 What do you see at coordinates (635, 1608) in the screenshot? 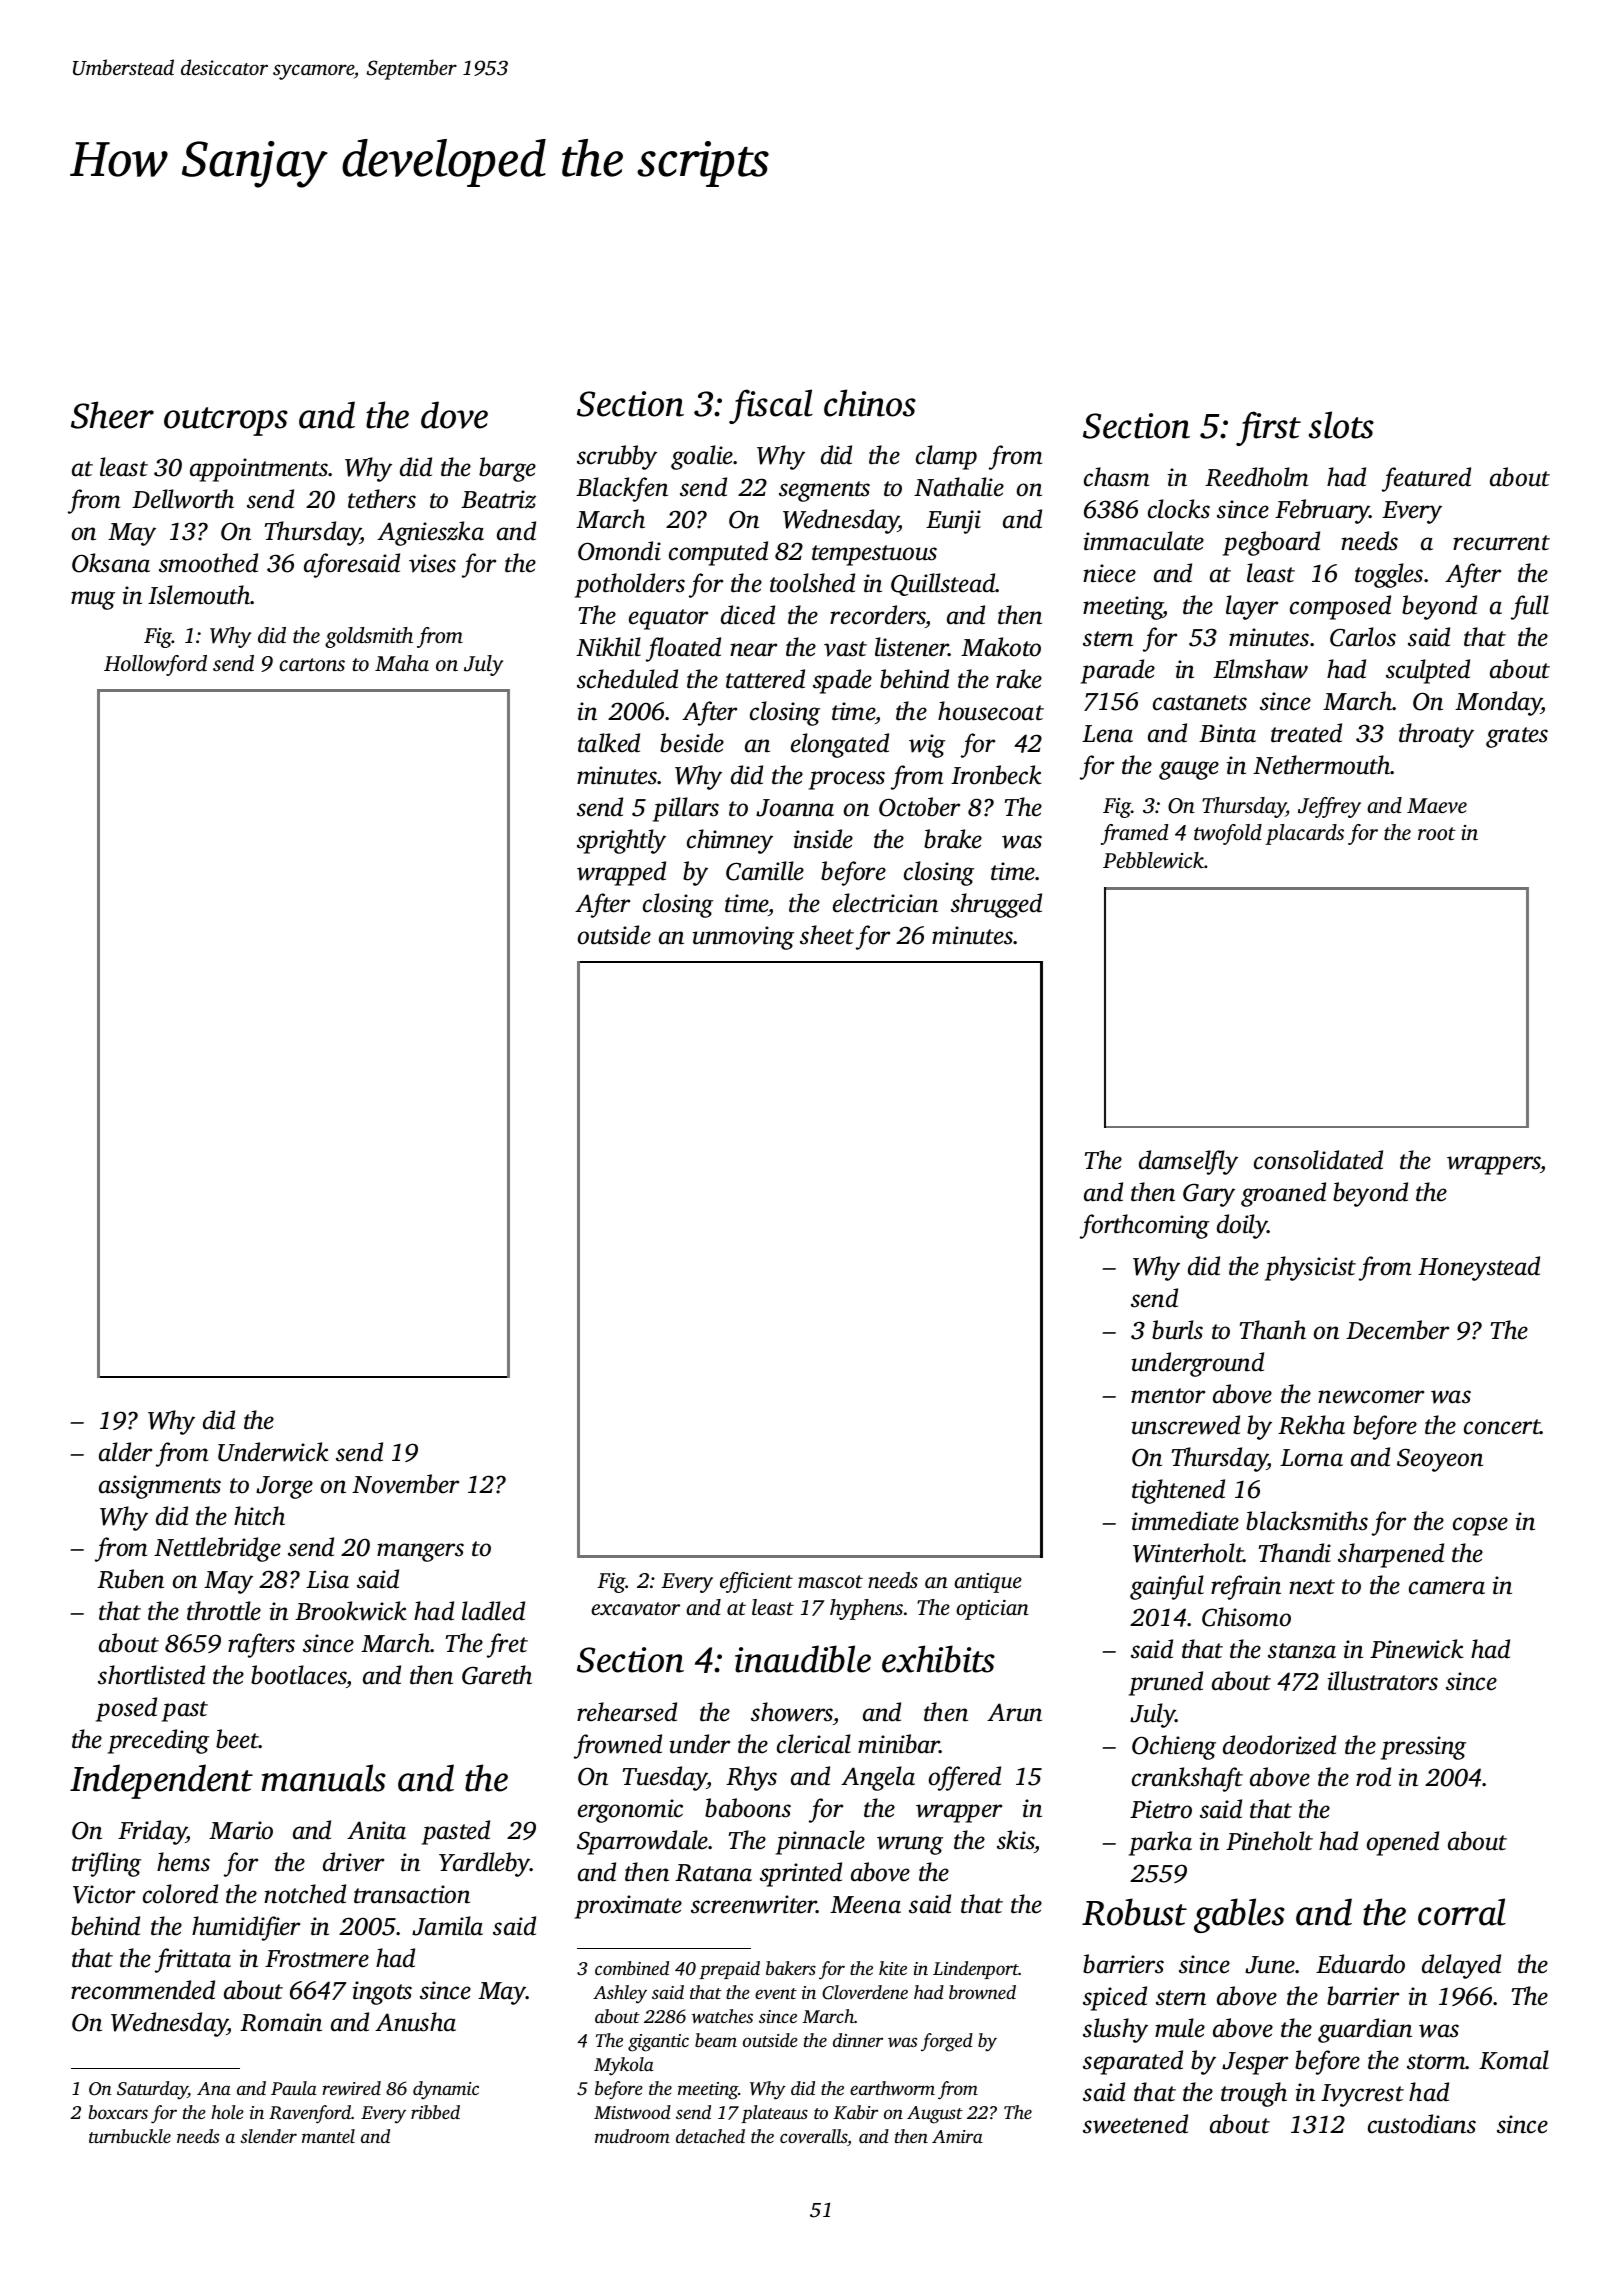
I see `excavator` at bounding box center [635, 1608].
